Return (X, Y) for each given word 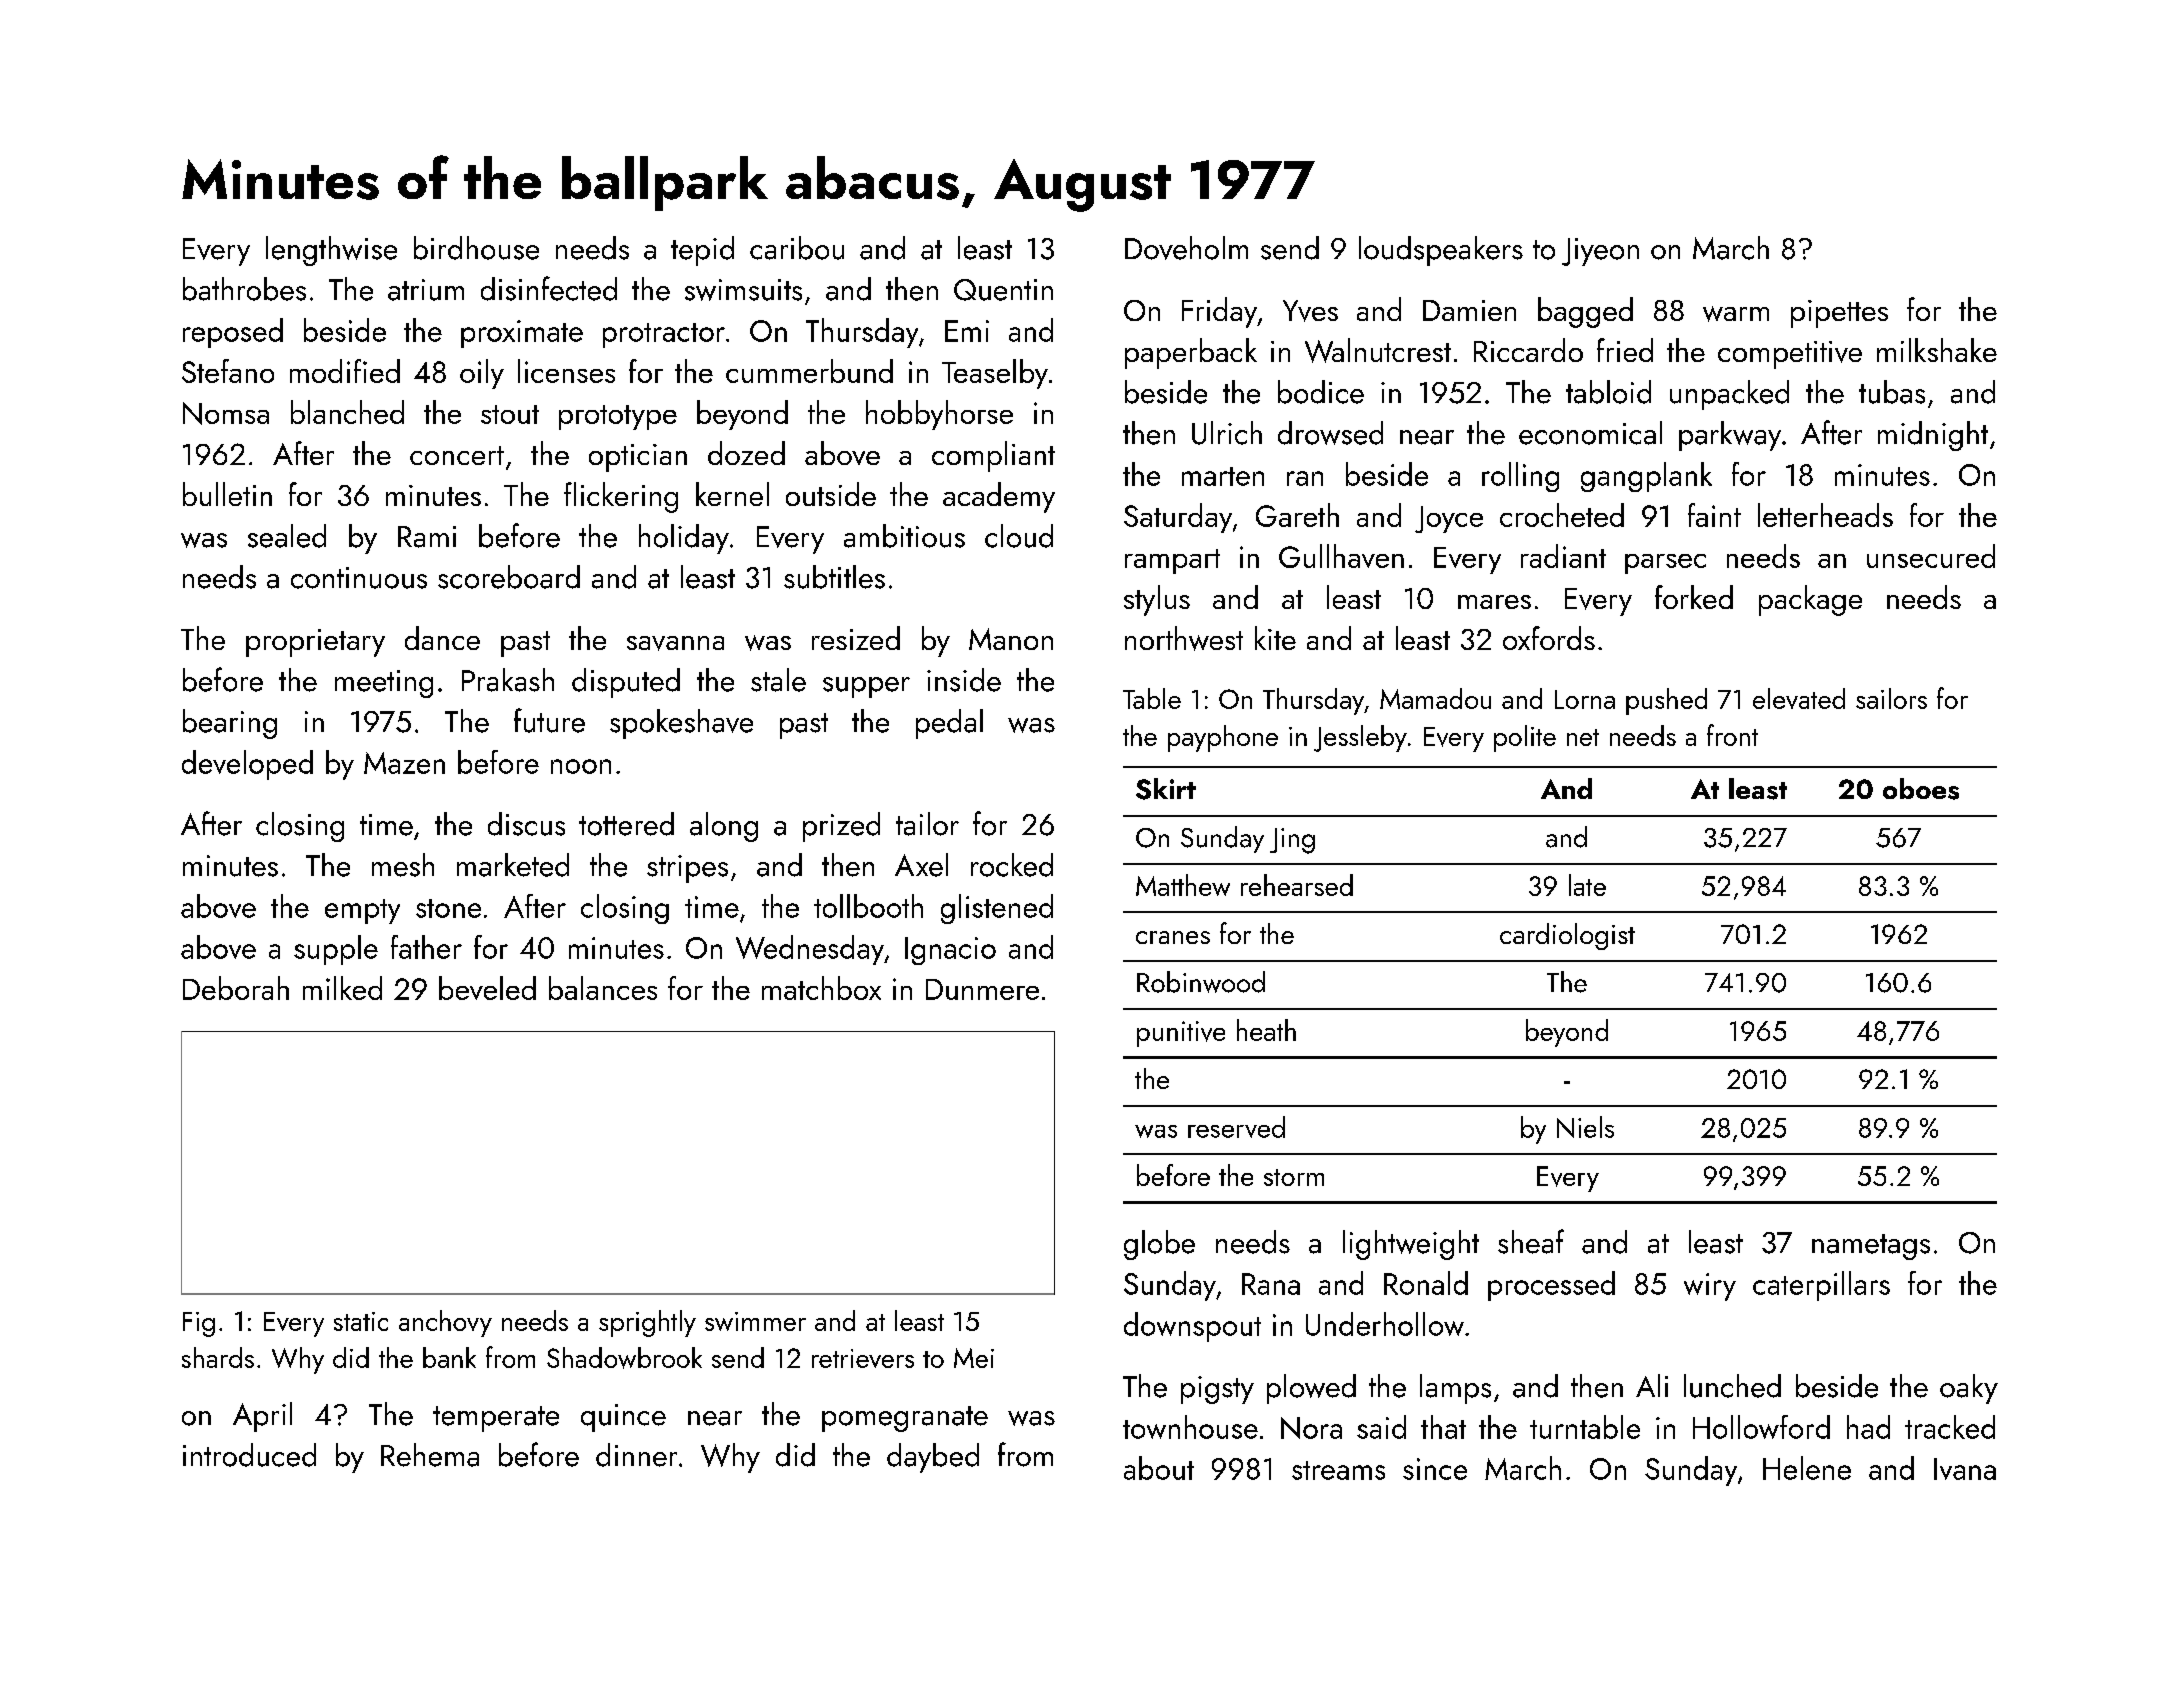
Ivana (1965, 1469)
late (1587, 885)
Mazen (404, 763)
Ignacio (950, 951)
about (1159, 1468)
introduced (249, 1455)
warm (1736, 314)
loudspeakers (1441, 251)
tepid (702, 251)
